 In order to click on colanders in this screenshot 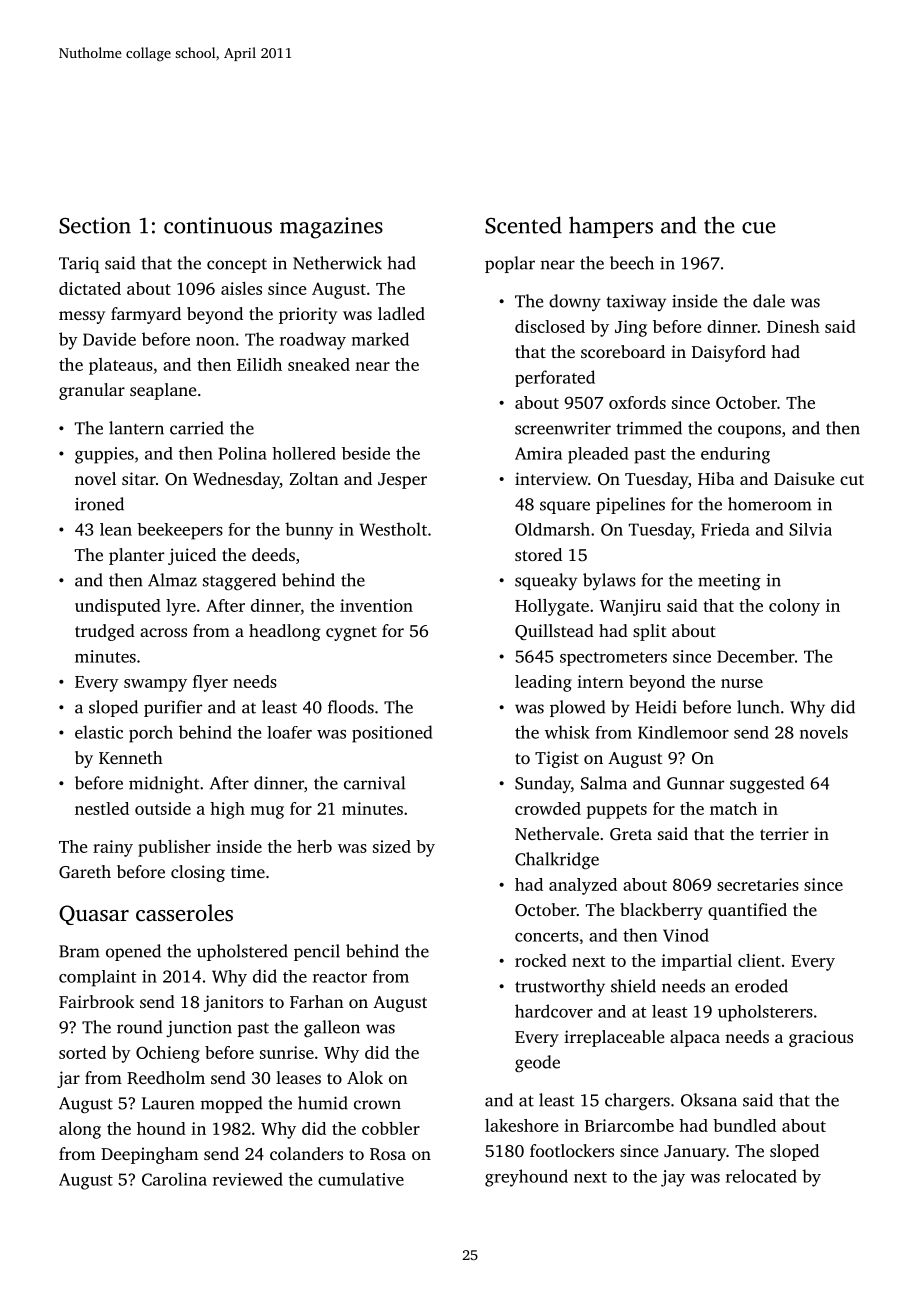, I will do `click(306, 1153)`.
